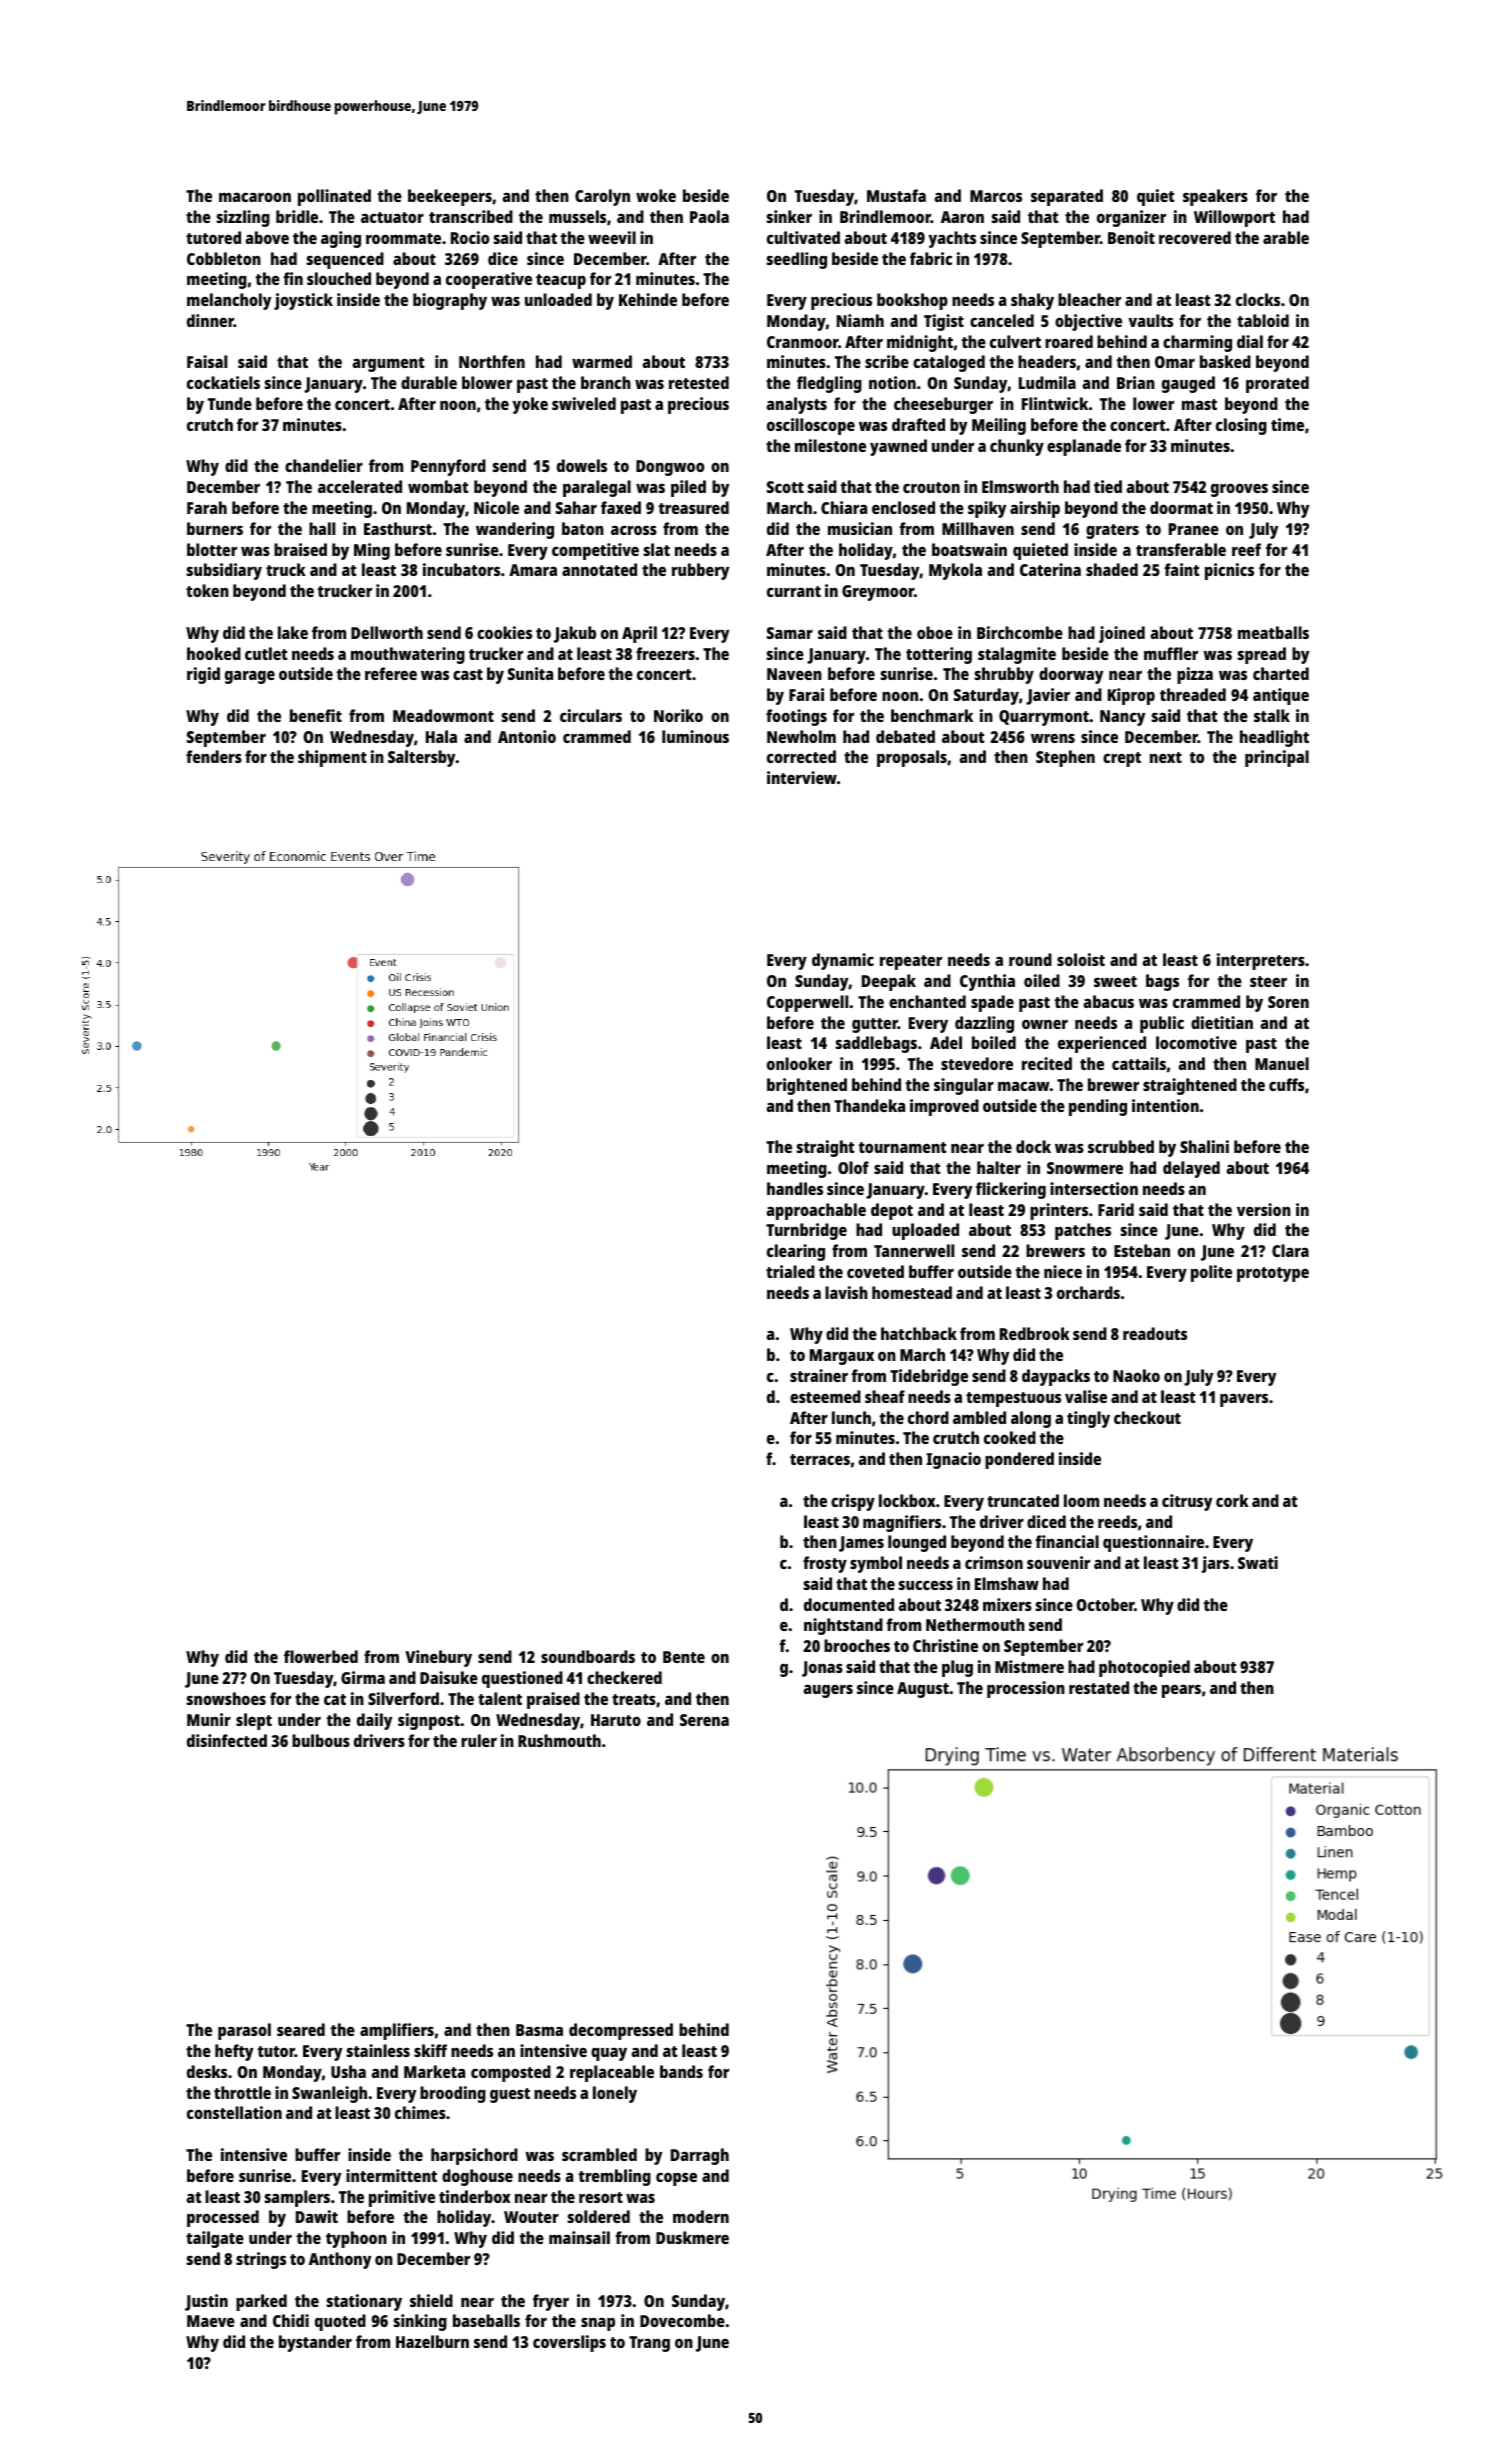  Describe the element at coordinates (1112, 531) in the screenshot. I see `graters` at that location.
